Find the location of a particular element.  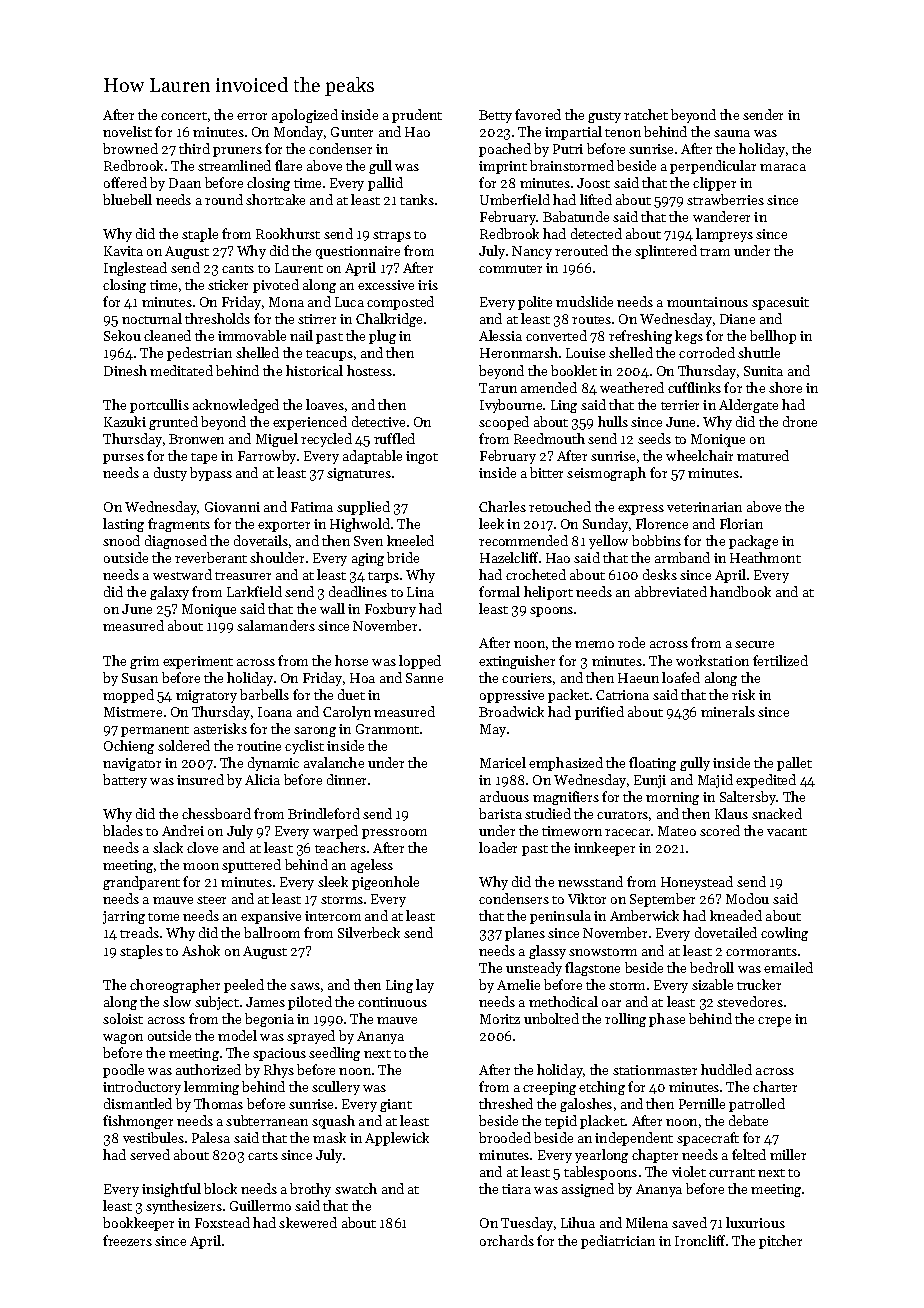

Putri is located at coordinates (568, 149).
